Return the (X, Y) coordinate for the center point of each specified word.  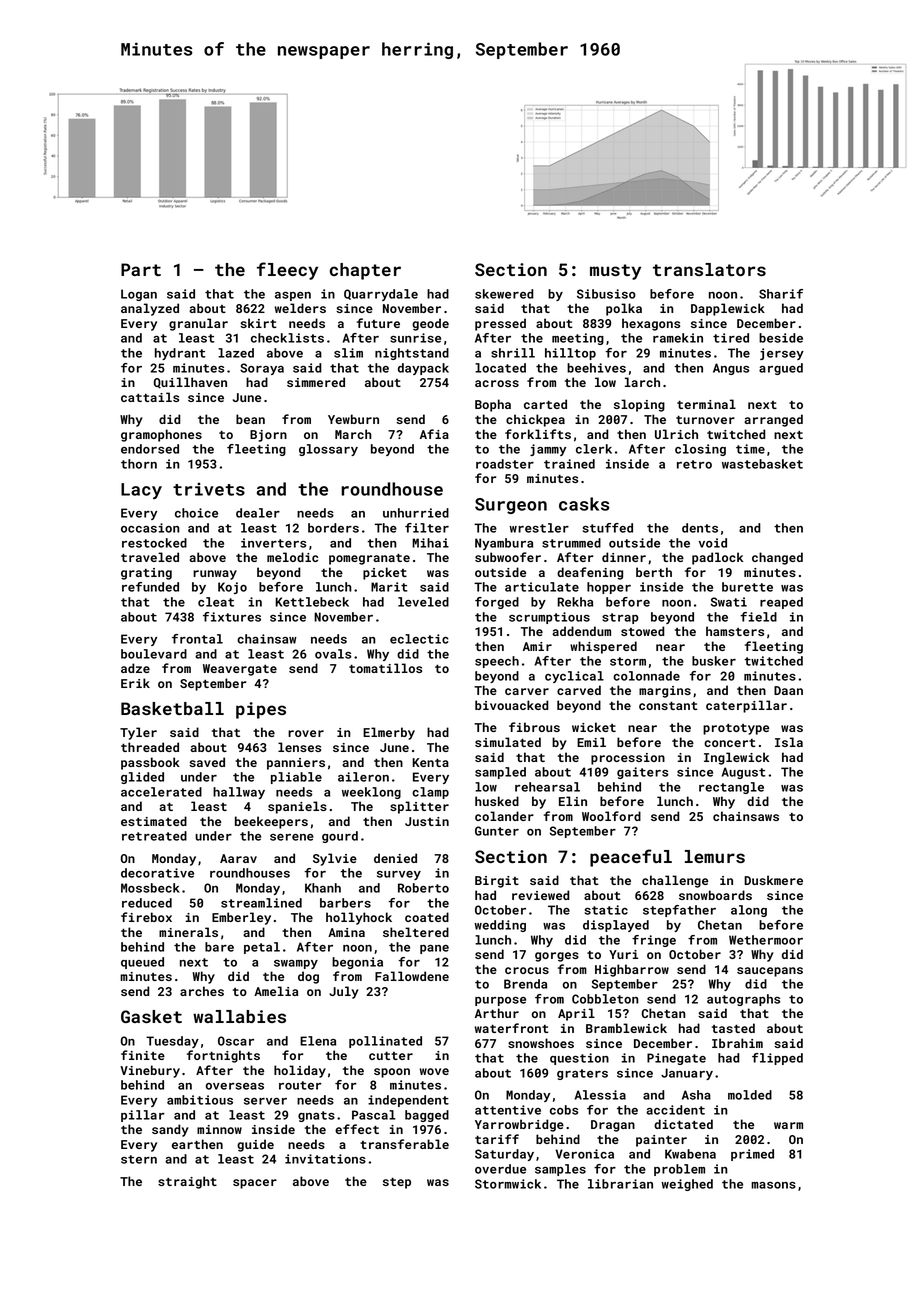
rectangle (731, 788)
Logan (139, 295)
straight (187, 1182)
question (579, 1059)
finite (143, 1055)
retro (694, 464)
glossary (328, 450)
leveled (423, 602)
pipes (261, 710)
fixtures (232, 617)
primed (752, 1155)
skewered (504, 294)
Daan (788, 690)
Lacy (141, 491)
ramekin (678, 338)
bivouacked (512, 705)
